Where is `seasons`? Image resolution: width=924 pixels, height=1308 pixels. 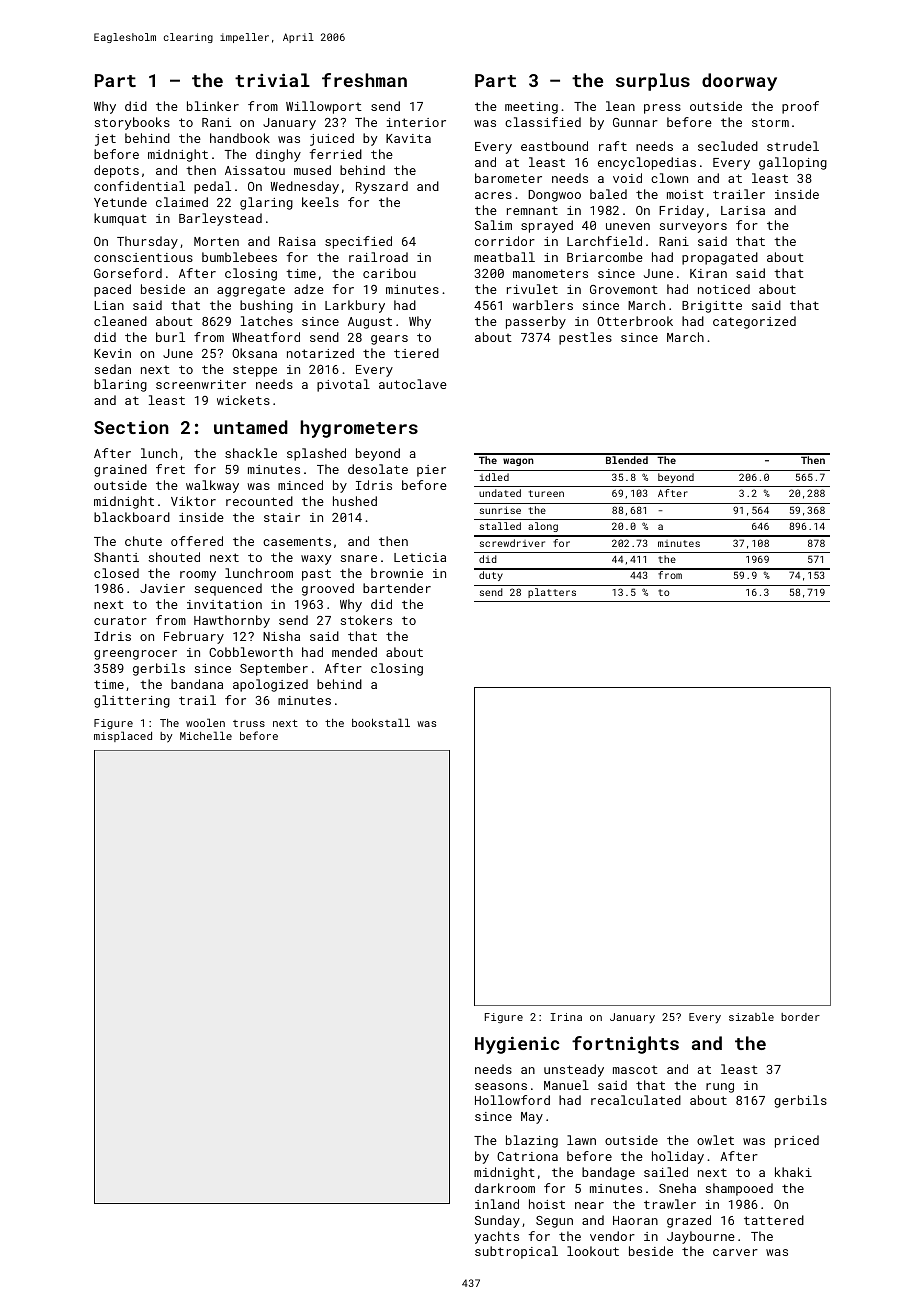
seasons is located at coordinates (501, 1086).
